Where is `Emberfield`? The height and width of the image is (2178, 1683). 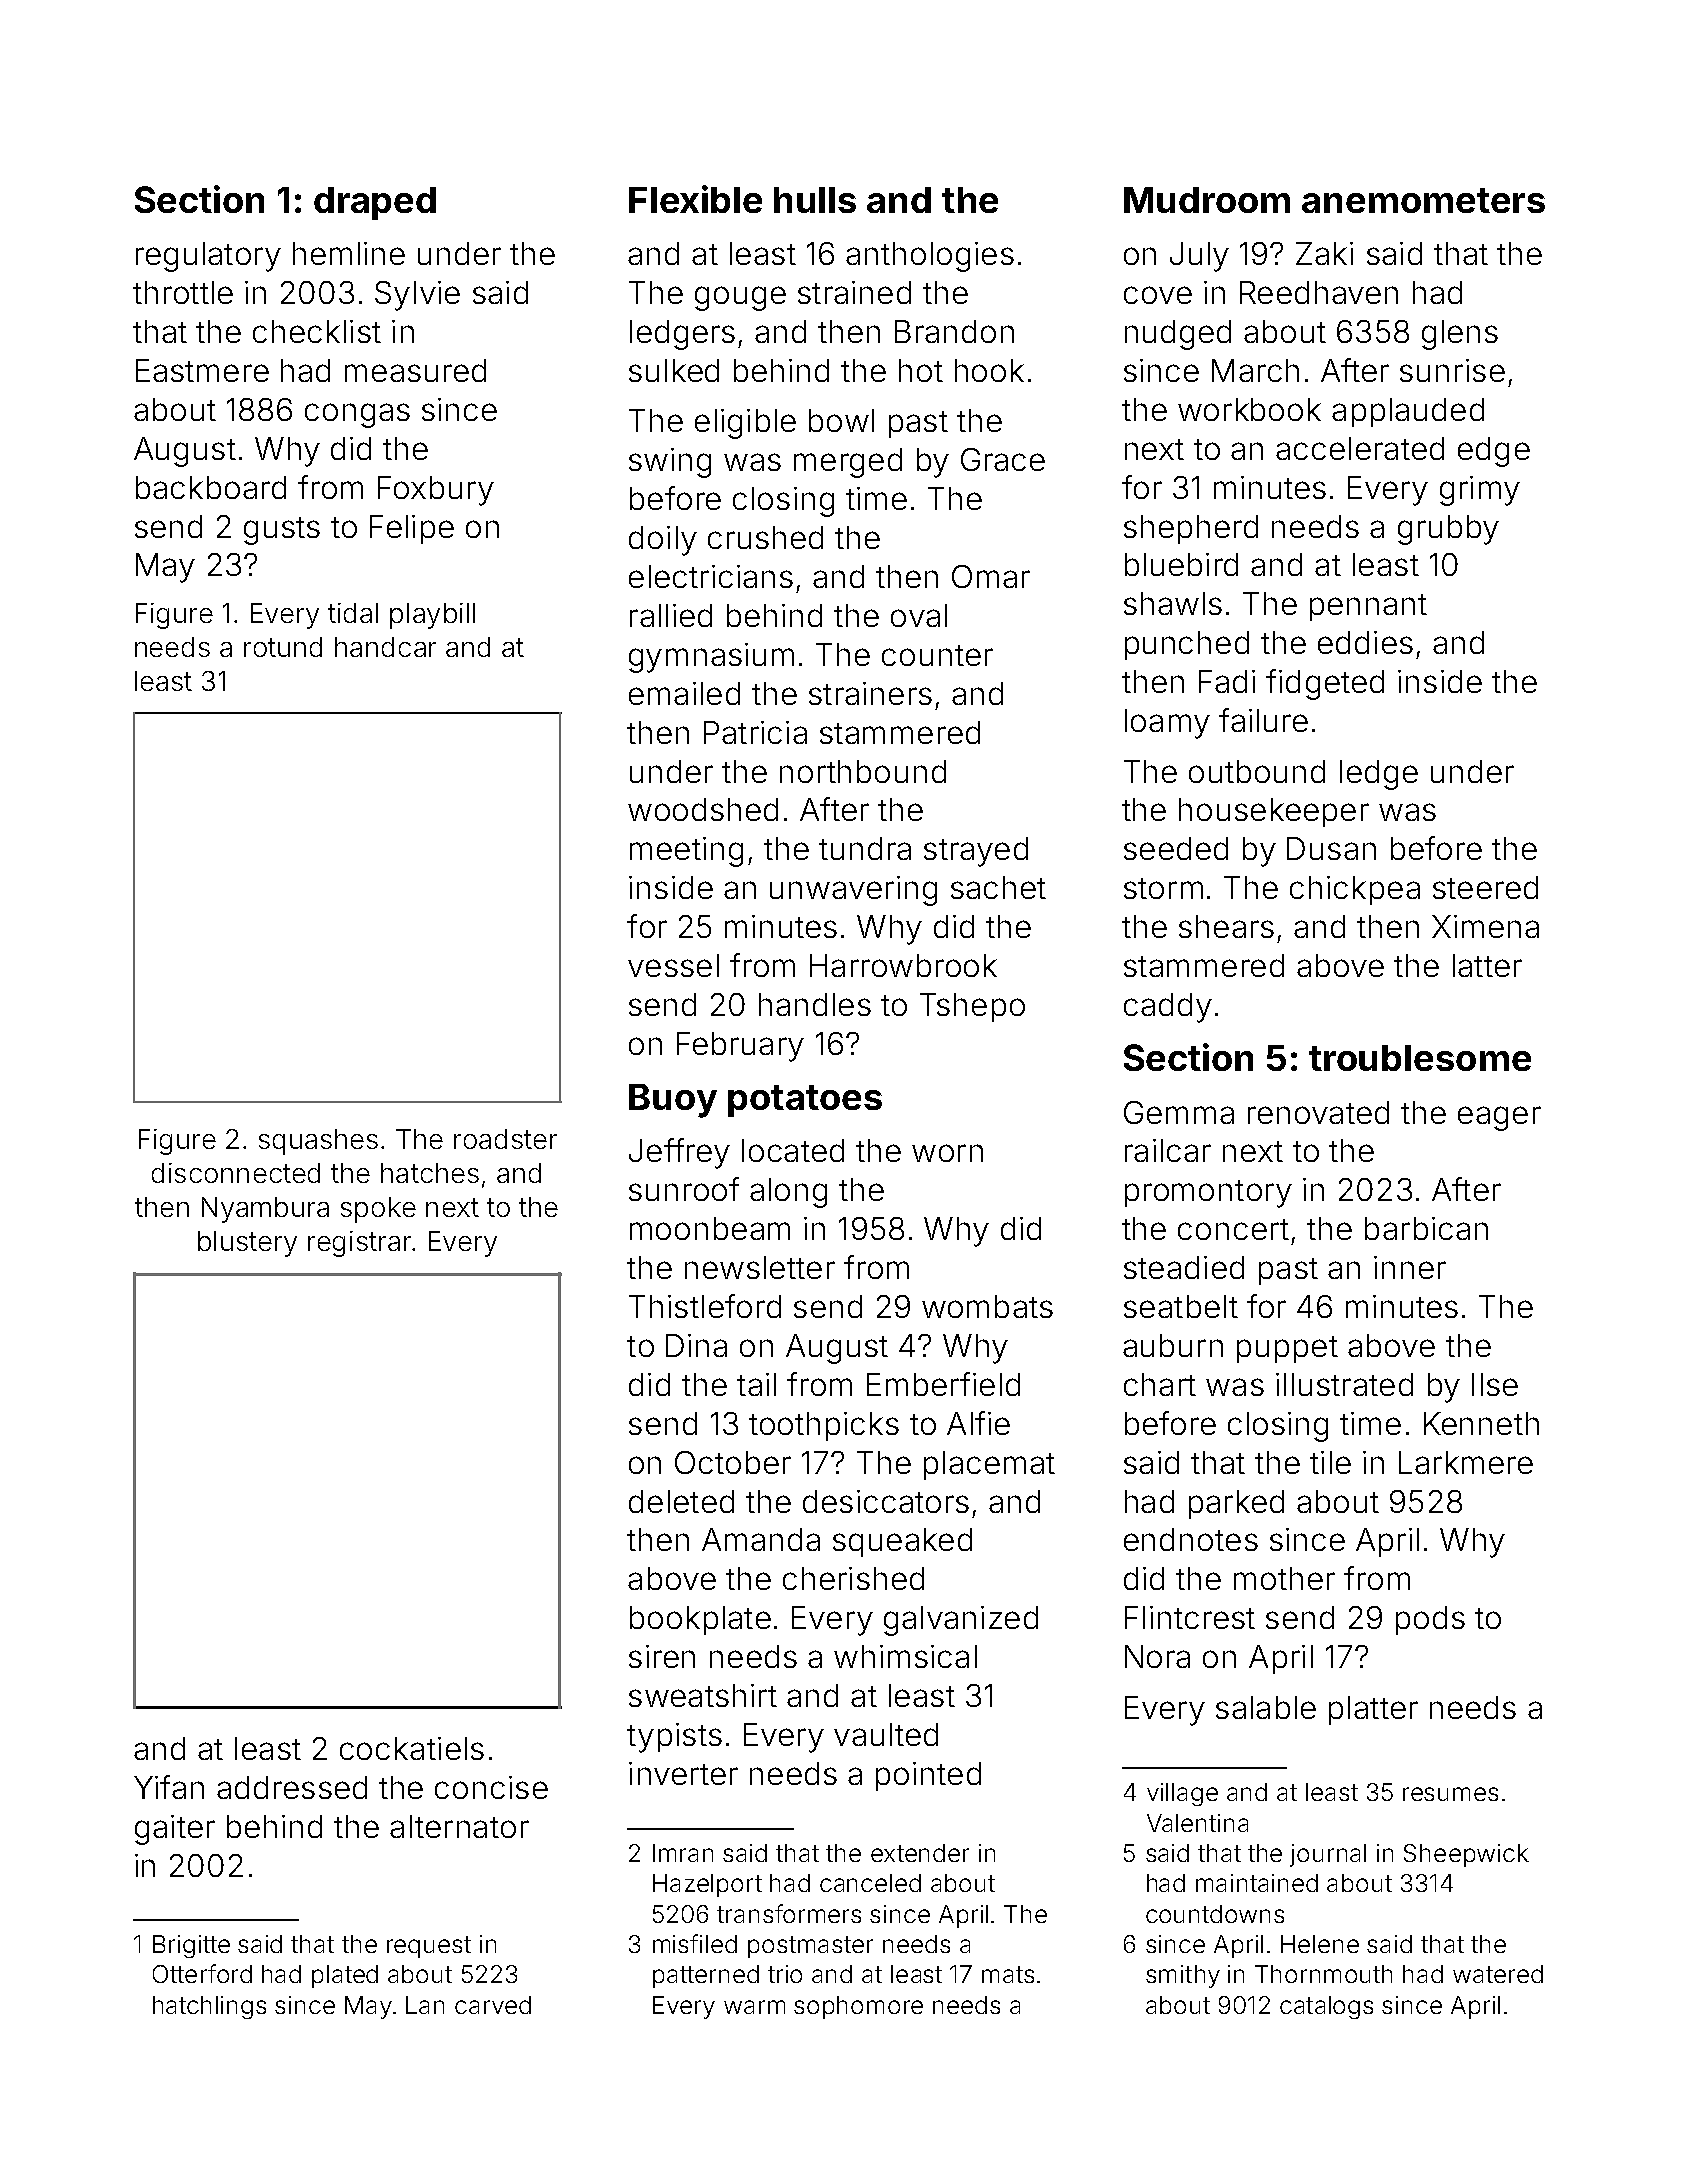 Emberfield is located at coordinates (943, 1384).
